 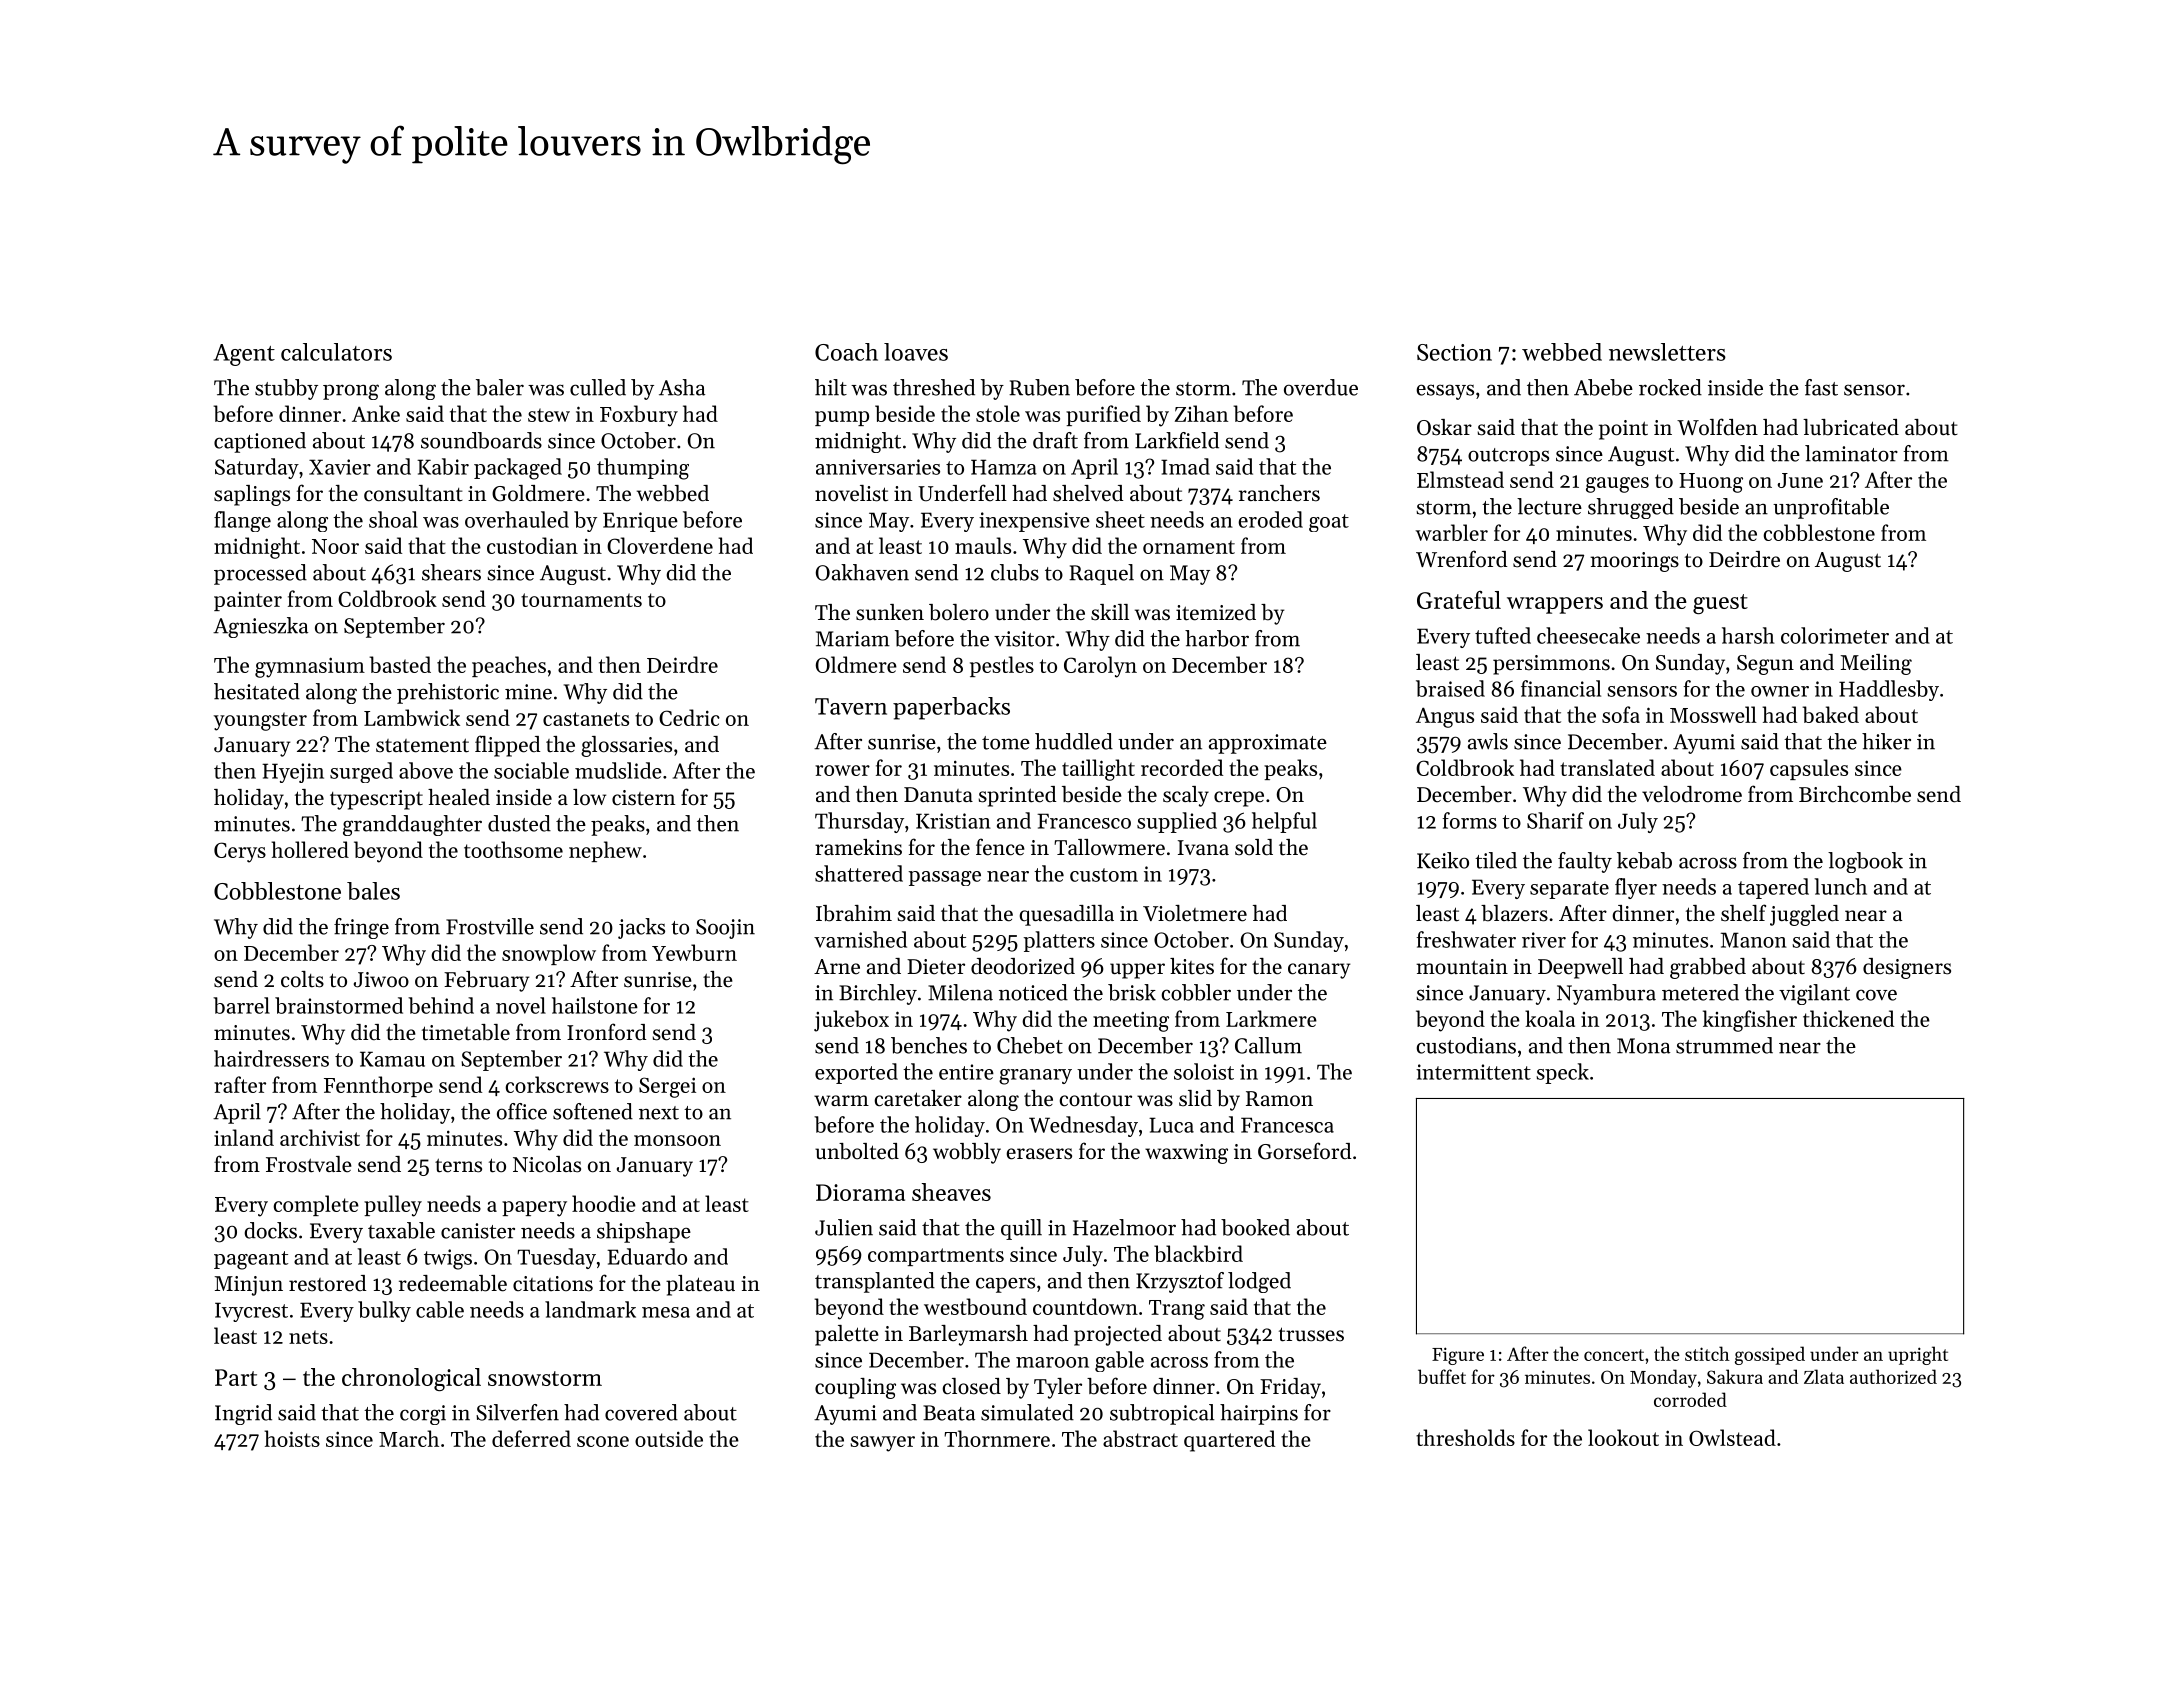 I want to click on Violetmere, so click(x=1195, y=913).
